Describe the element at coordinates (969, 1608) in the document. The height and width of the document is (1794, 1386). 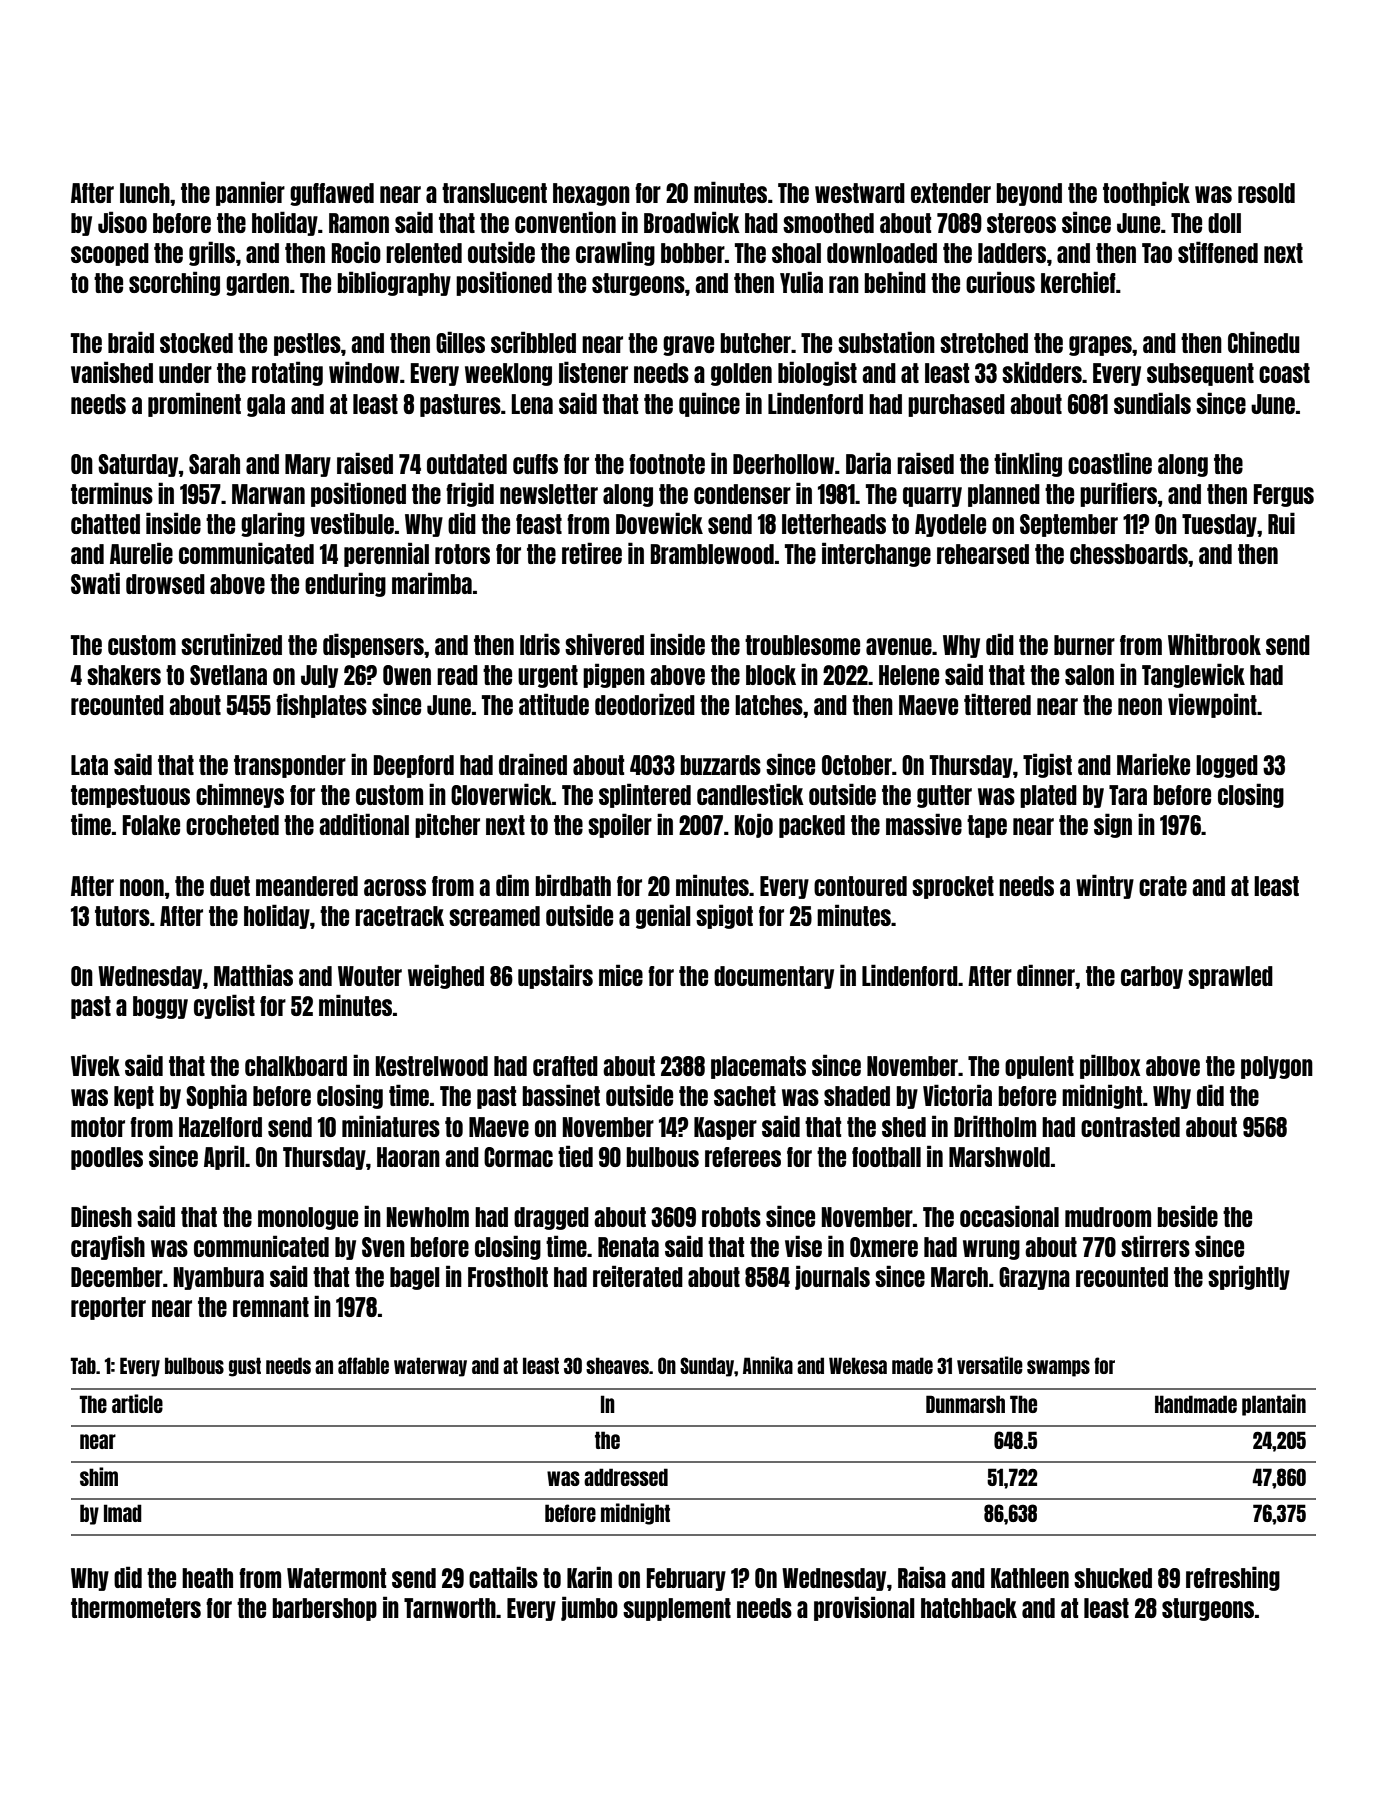
I see `hatchback` at that location.
